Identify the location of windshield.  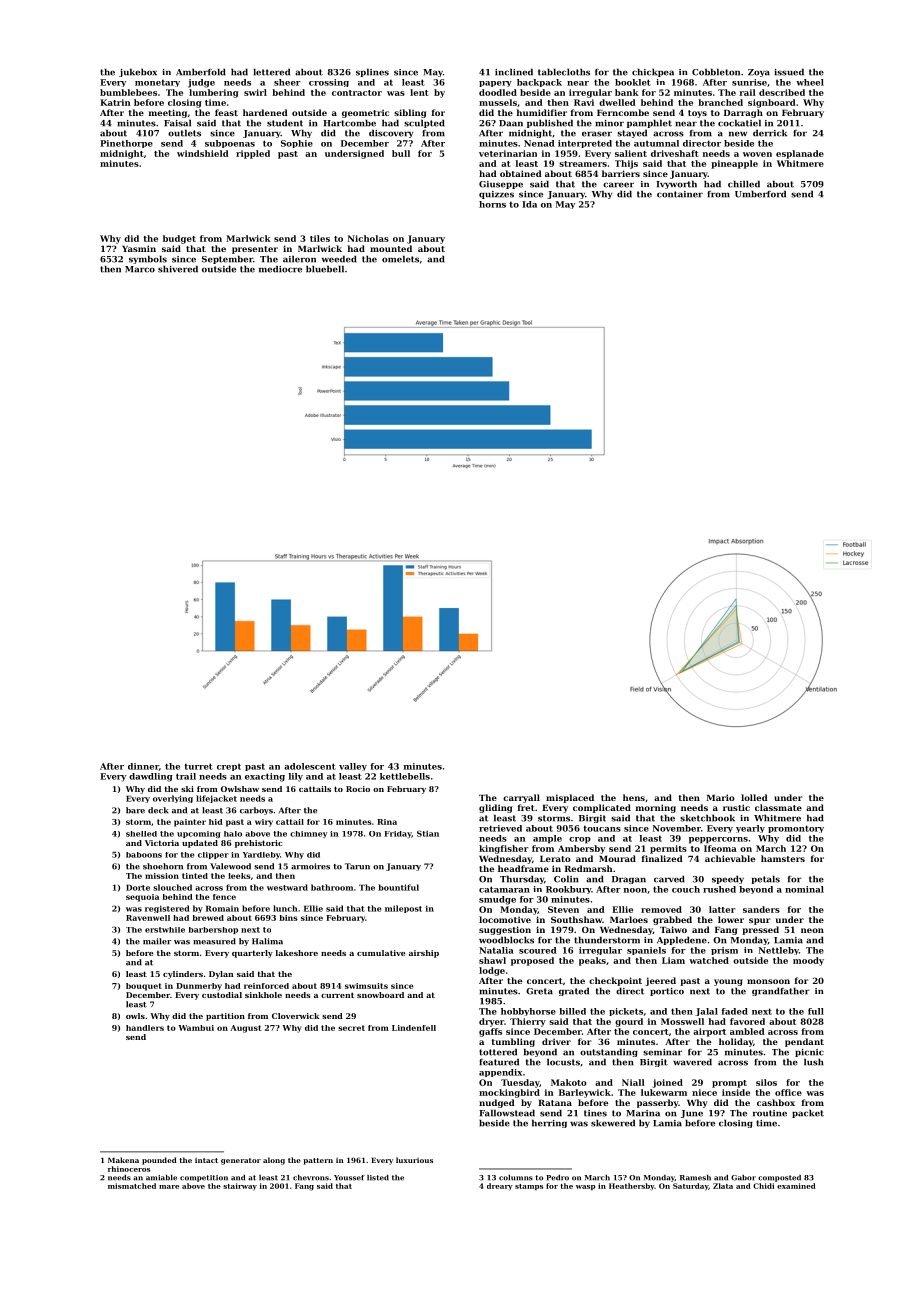
(203, 153).
